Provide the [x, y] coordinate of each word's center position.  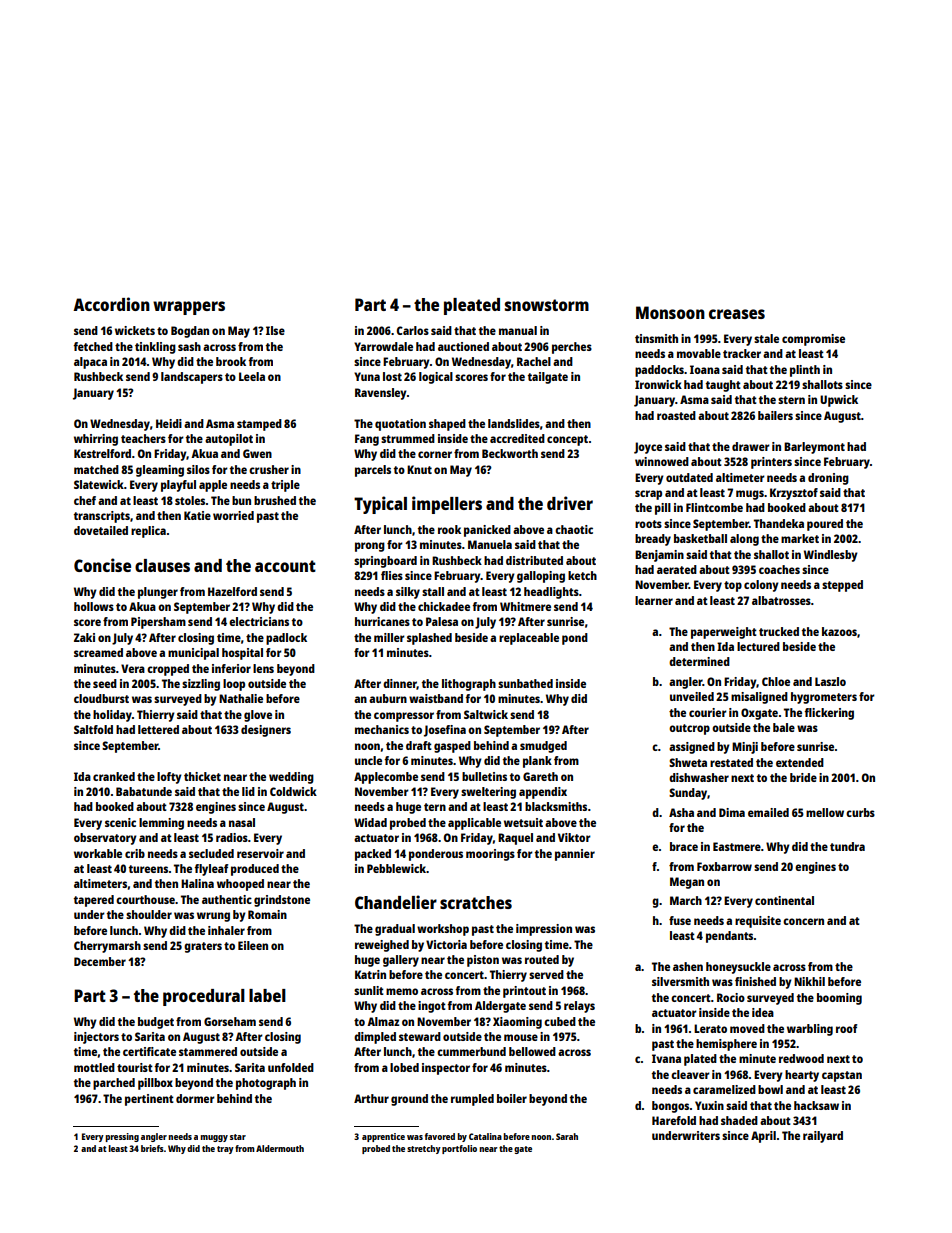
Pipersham [158, 623]
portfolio [459, 1149]
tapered [94, 901]
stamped [259, 425]
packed [373, 855]
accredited [517, 438]
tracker [742, 353]
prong [370, 547]
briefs [152, 1148]
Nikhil [809, 981]
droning [828, 479]
